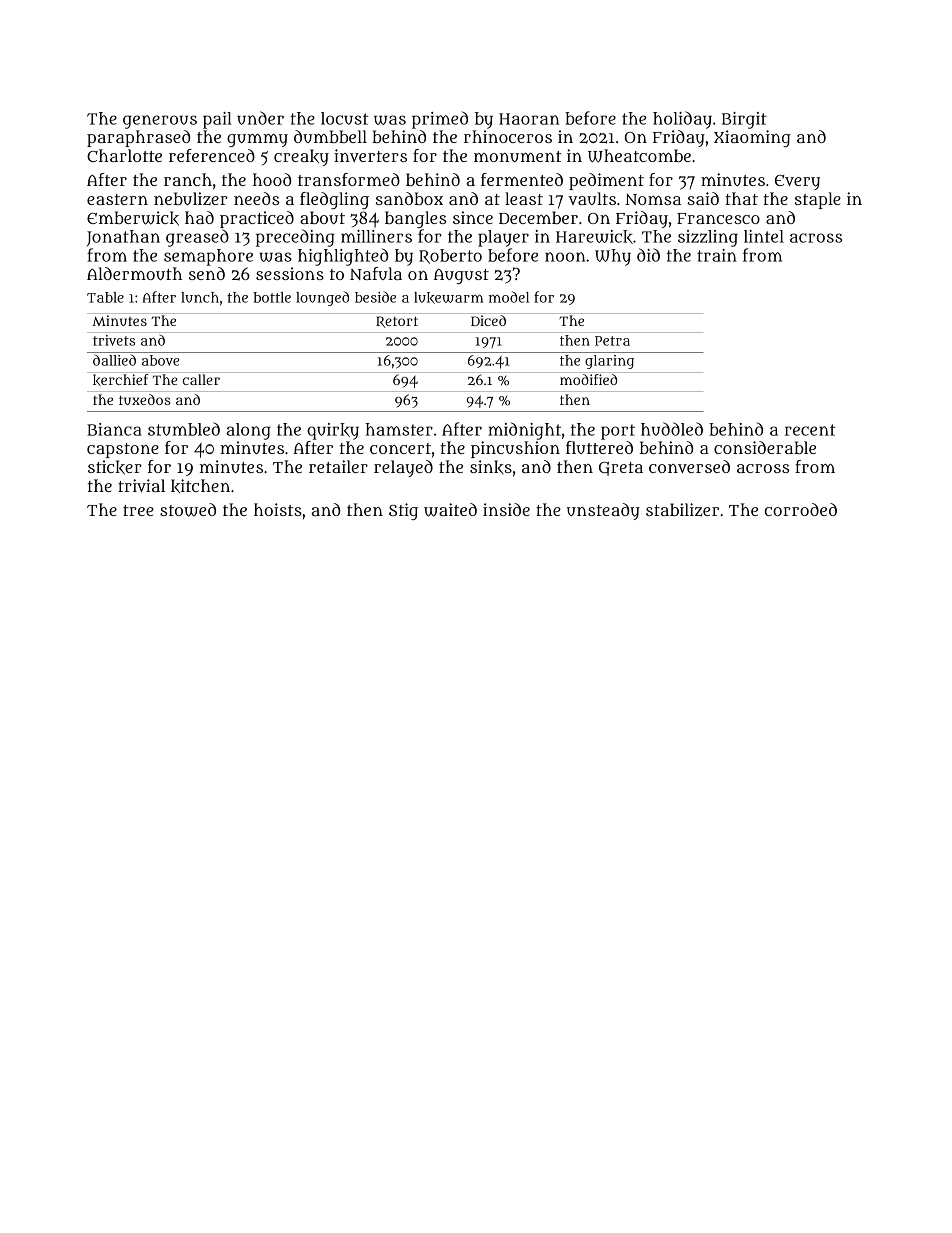 The image size is (952, 1233). I want to click on needs, so click(256, 198).
